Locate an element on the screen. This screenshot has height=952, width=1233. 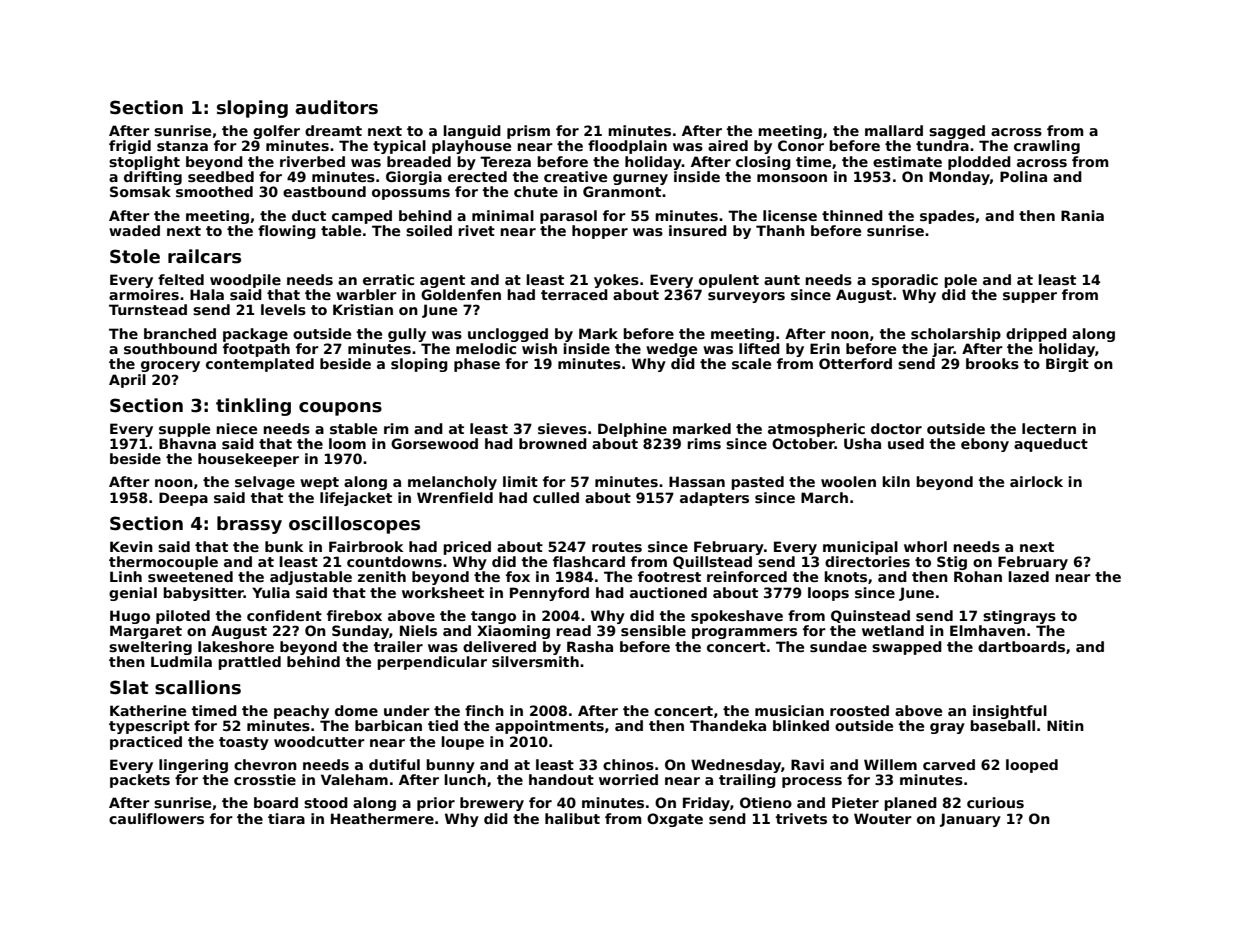
waded is located at coordinates (134, 230).
